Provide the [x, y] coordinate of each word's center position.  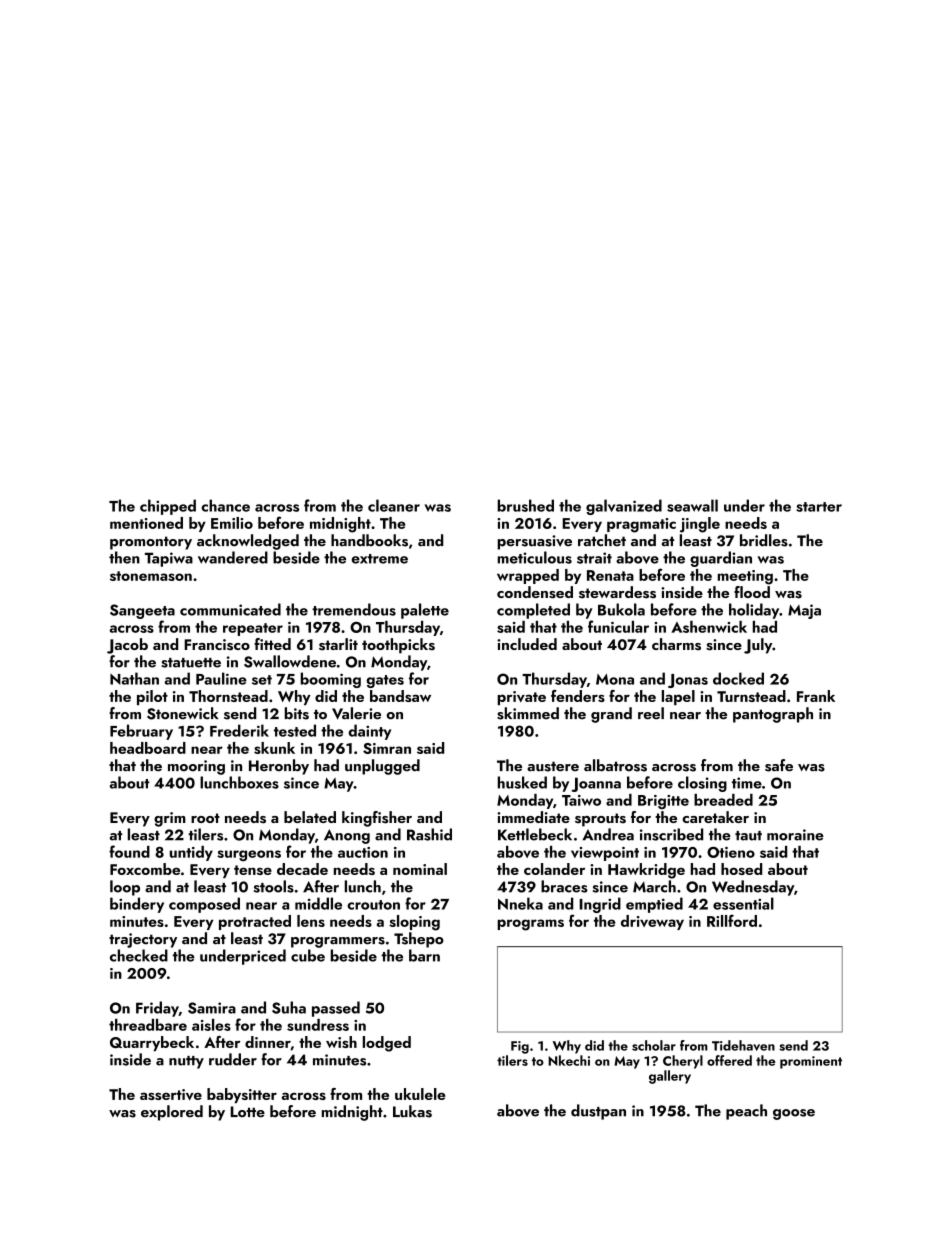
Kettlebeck [535, 834]
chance [225, 505]
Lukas [412, 1111]
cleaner [394, 505]
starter [819, 507]
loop [125, 888]
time [747, 783]
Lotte [247, 1112]
